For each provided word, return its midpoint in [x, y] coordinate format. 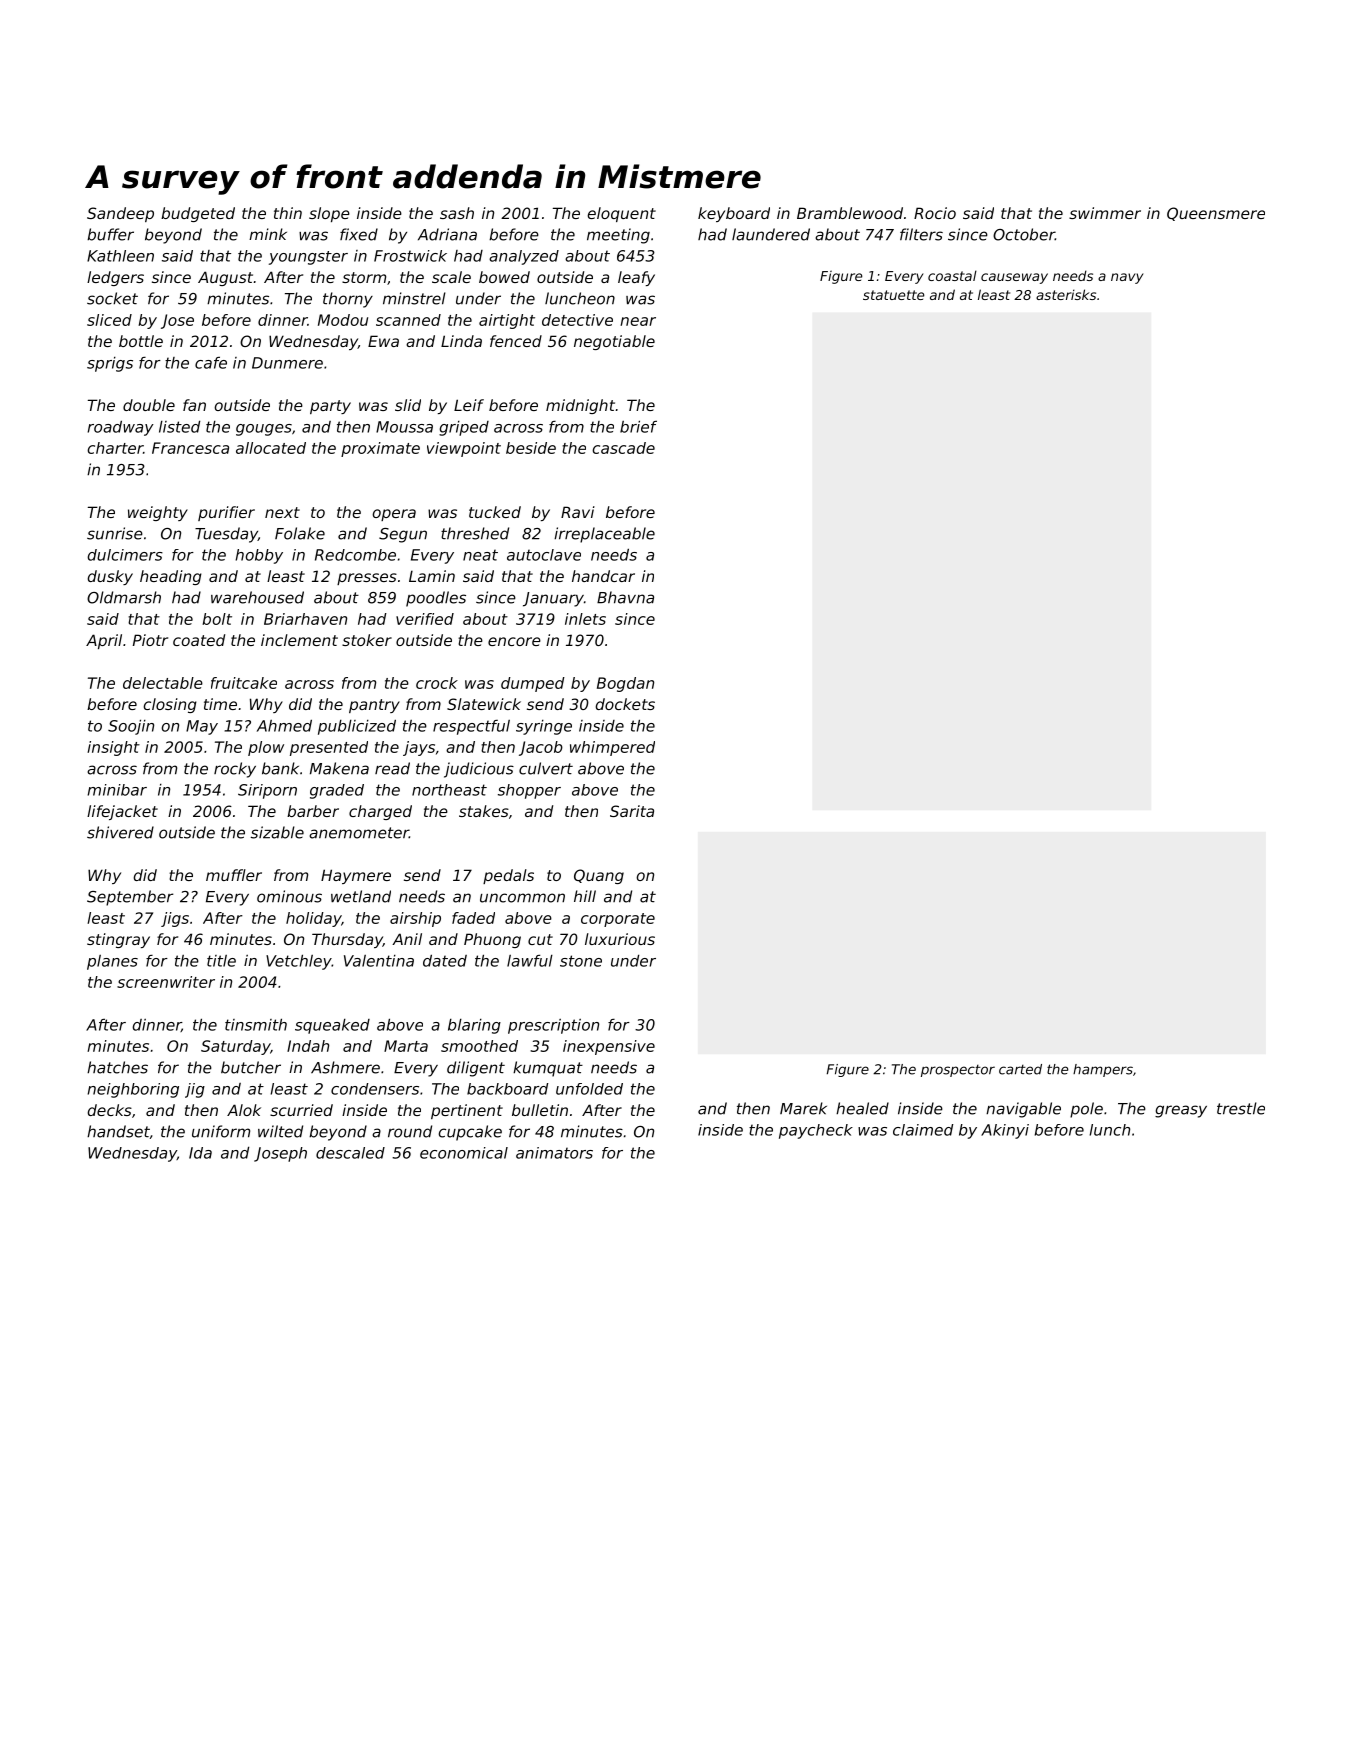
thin [288, 213]
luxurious [620, 939]
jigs [175, 919]
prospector [958, 1071]
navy [1127, 278]
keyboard [734, 214]
